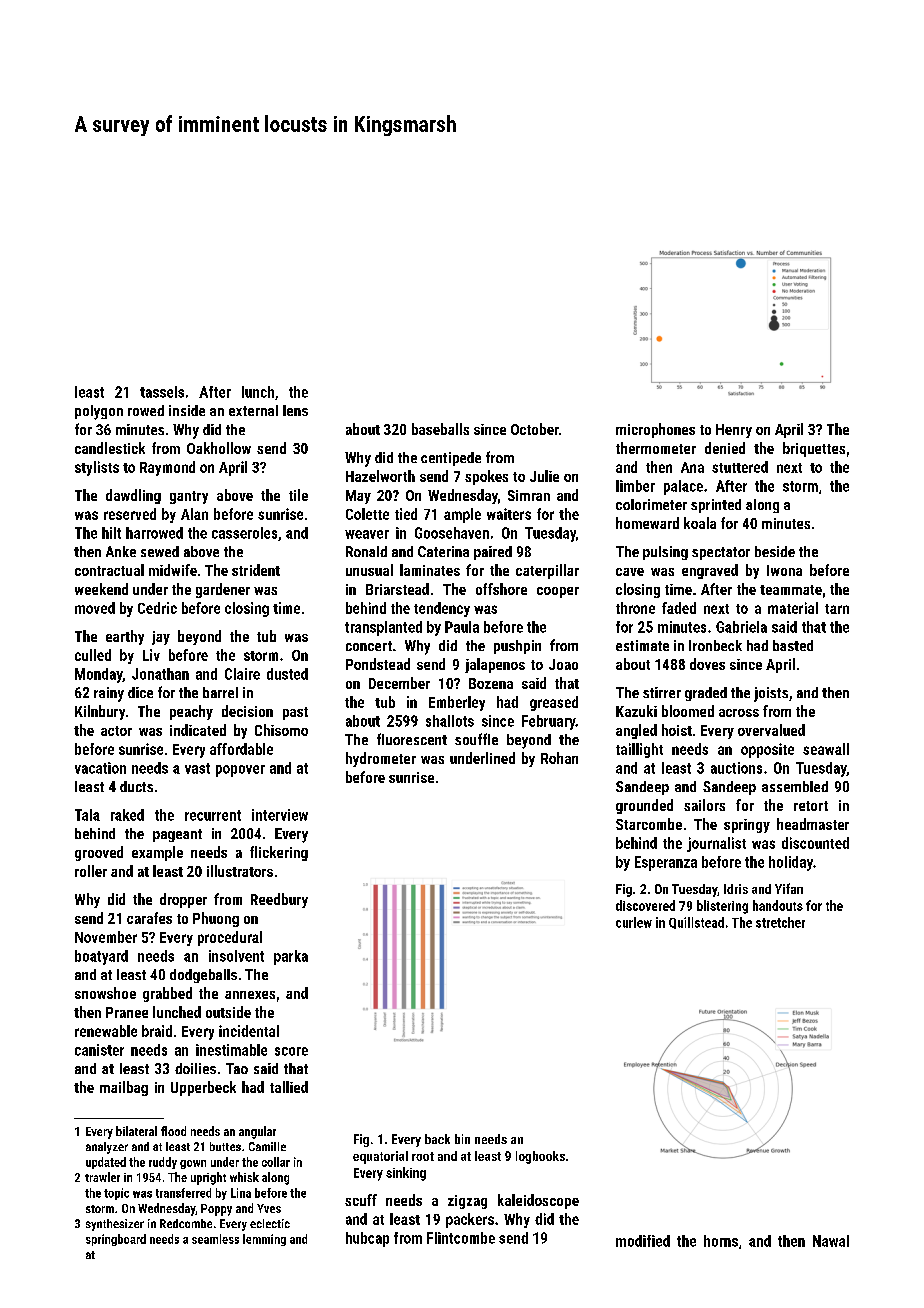  What do you see at coordinates (440, 429) in the page?
I see `baseballs` at bounding box center [440, 429].
